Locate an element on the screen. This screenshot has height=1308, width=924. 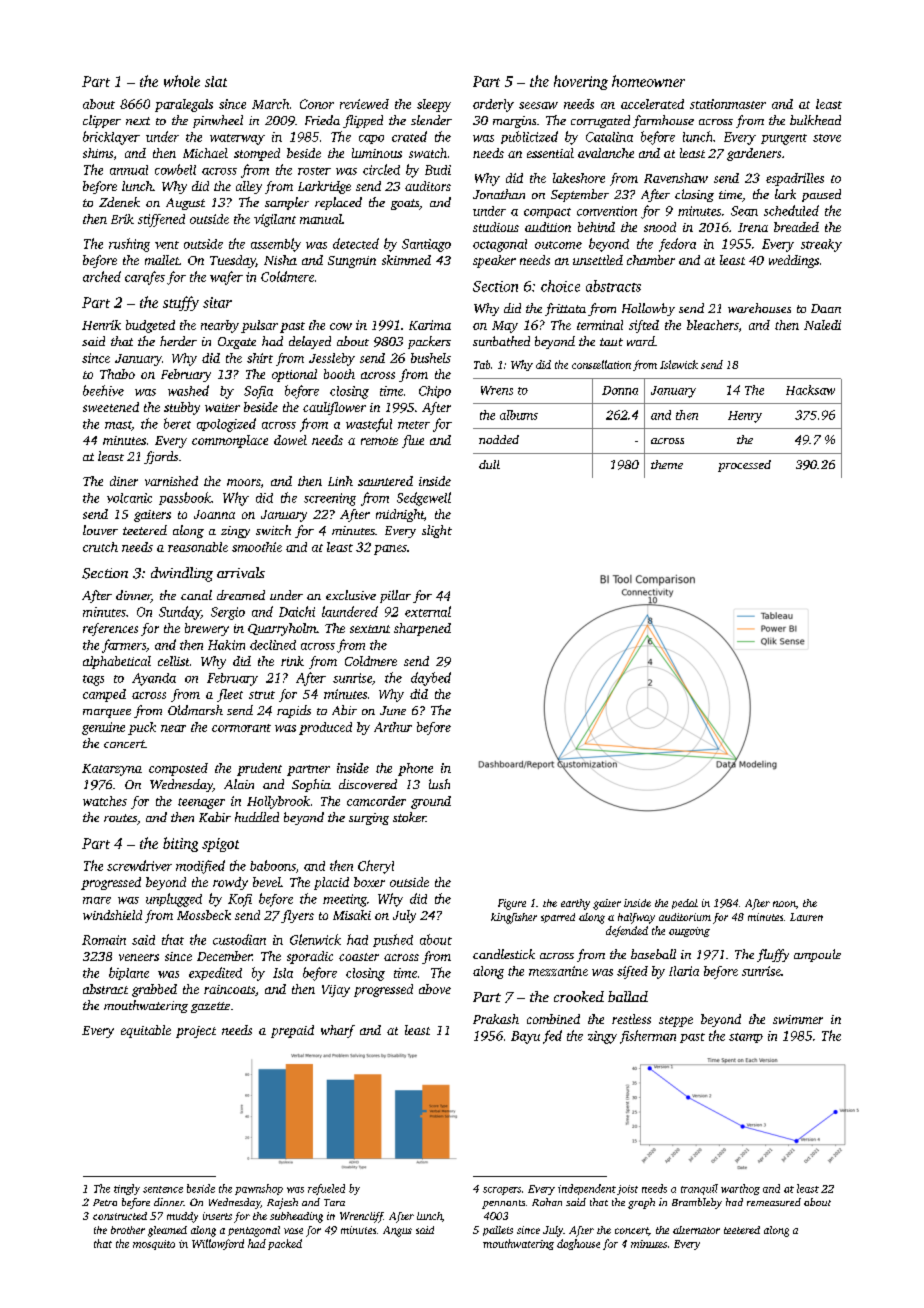
homeowner is located at coordinates (648, 81).
